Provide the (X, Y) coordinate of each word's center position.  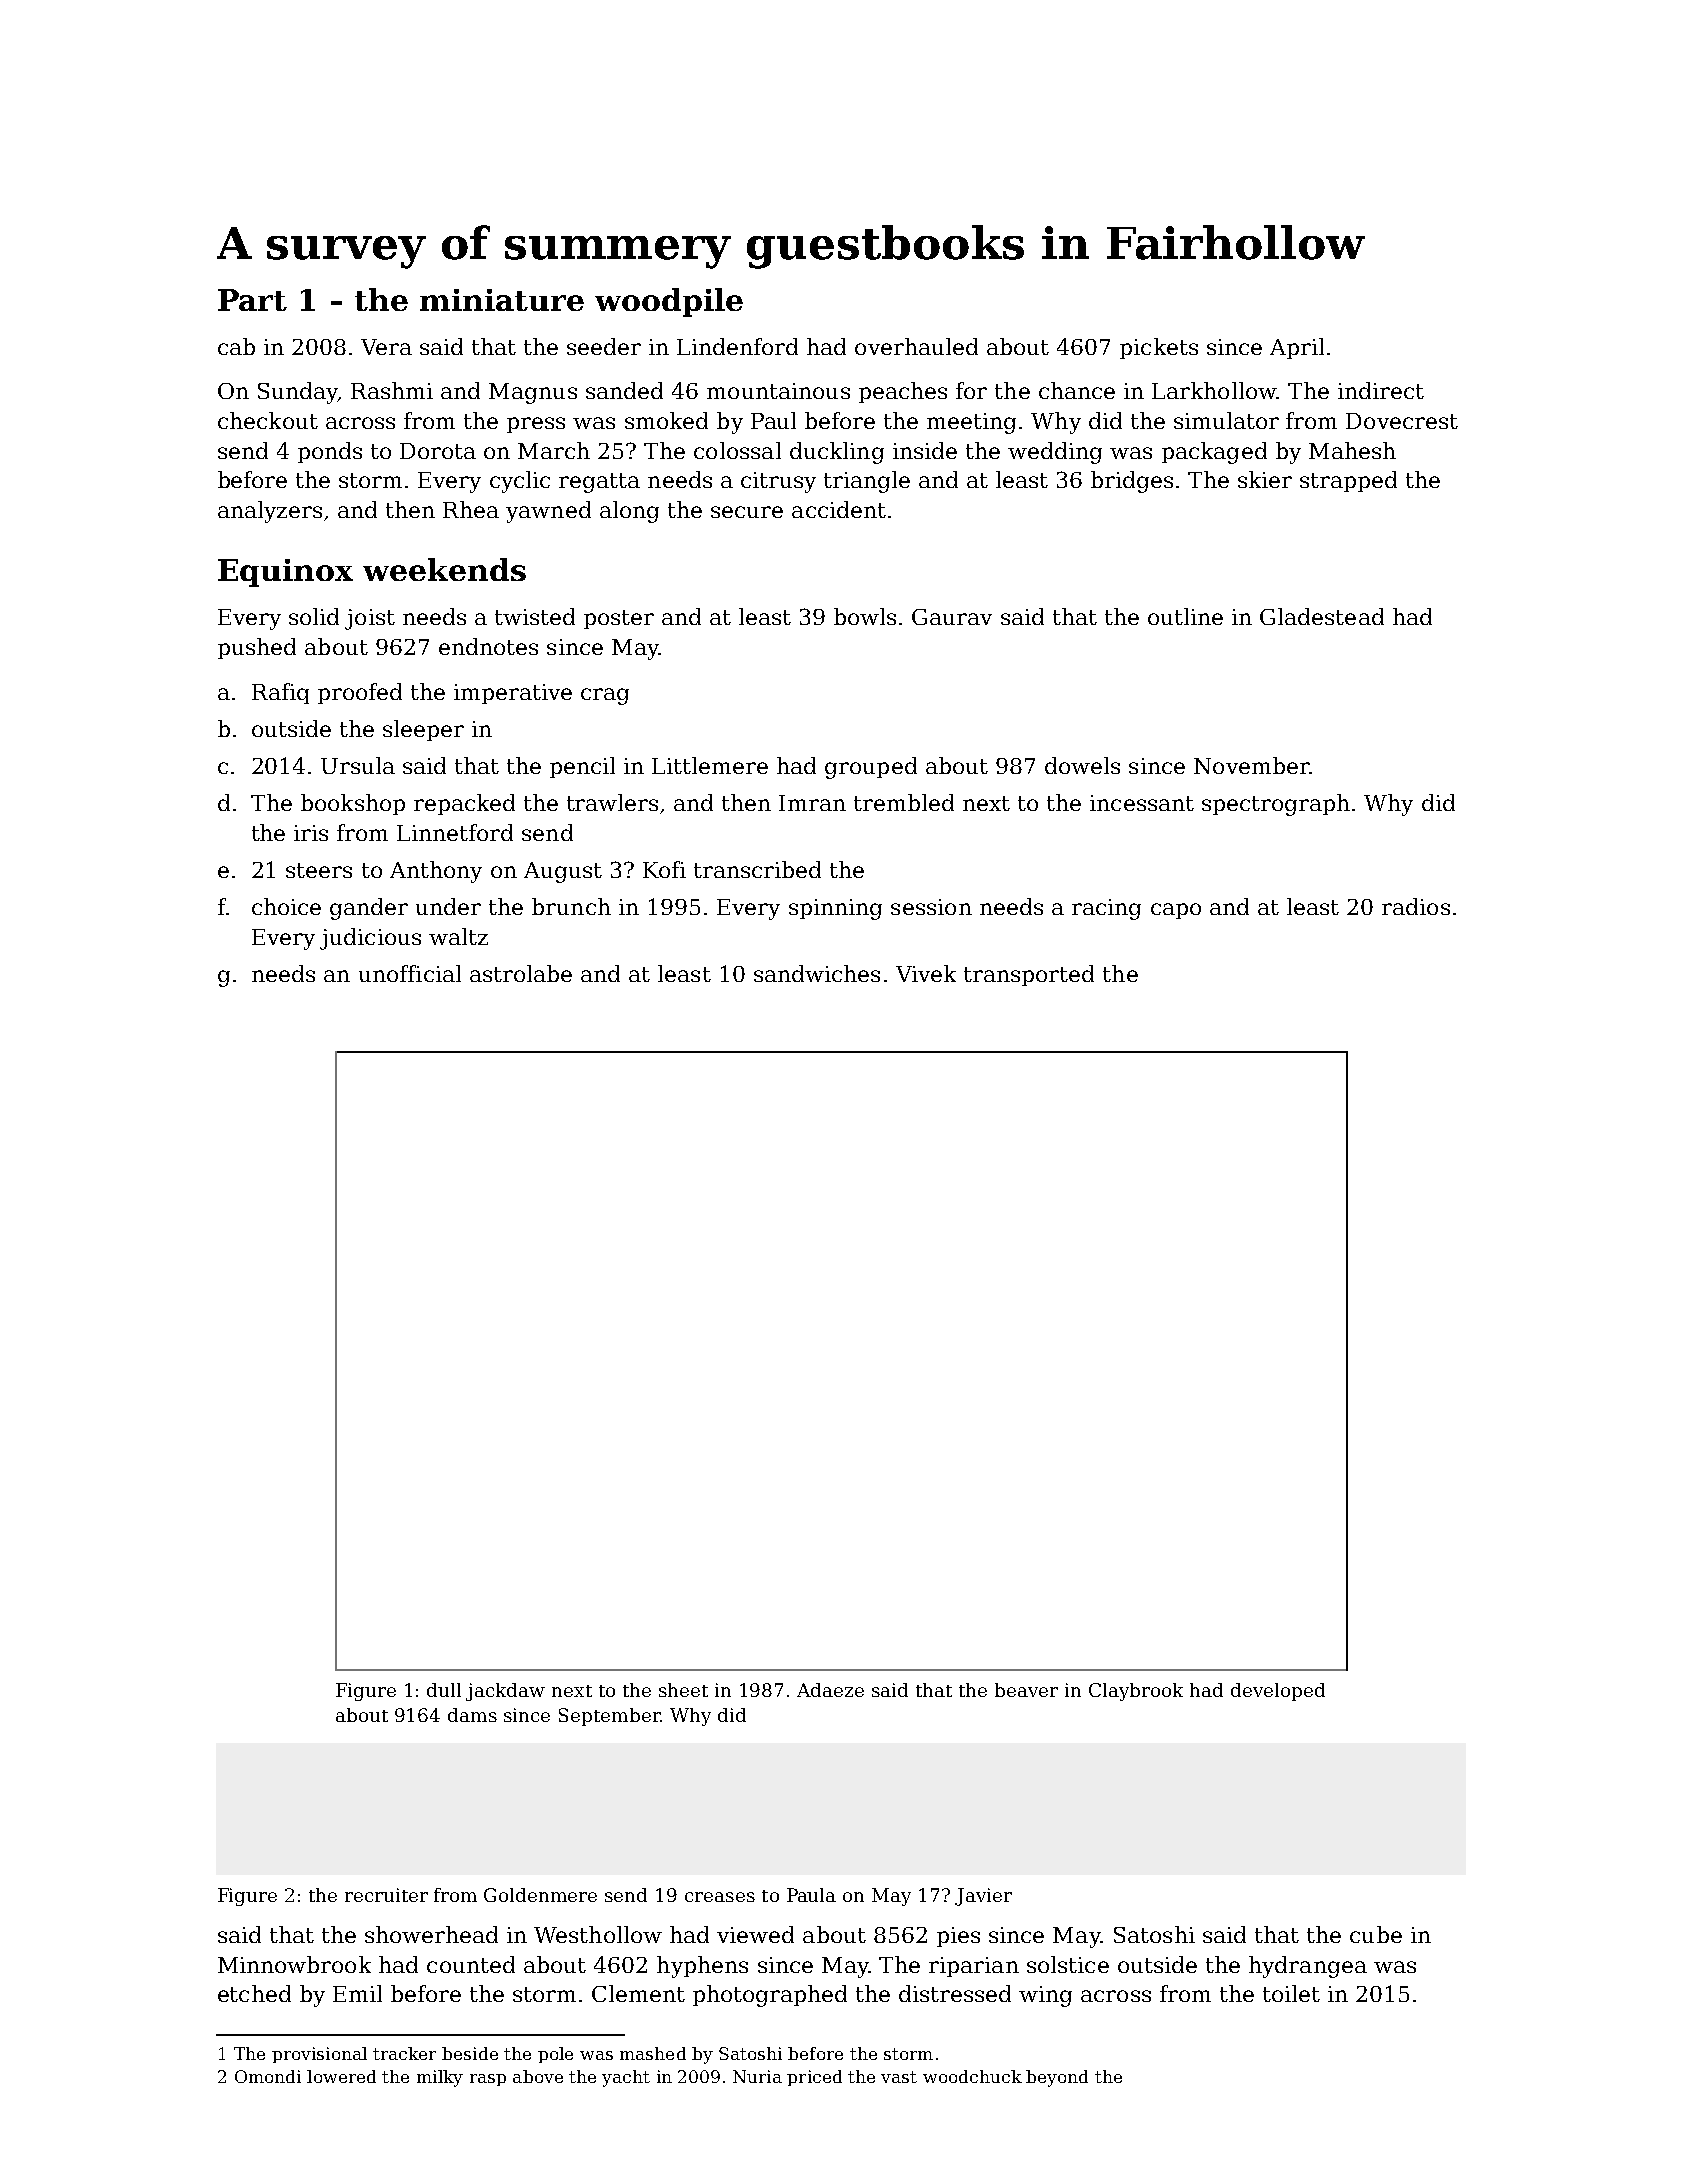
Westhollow (598, 1934)
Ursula (358, 765)
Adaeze (830, 1690)
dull (444, 1690)
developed (1278, 1692)
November (1251, 765)
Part (252, 300)
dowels (1082, 765)
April (1297, 348)
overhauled (916, 346)
